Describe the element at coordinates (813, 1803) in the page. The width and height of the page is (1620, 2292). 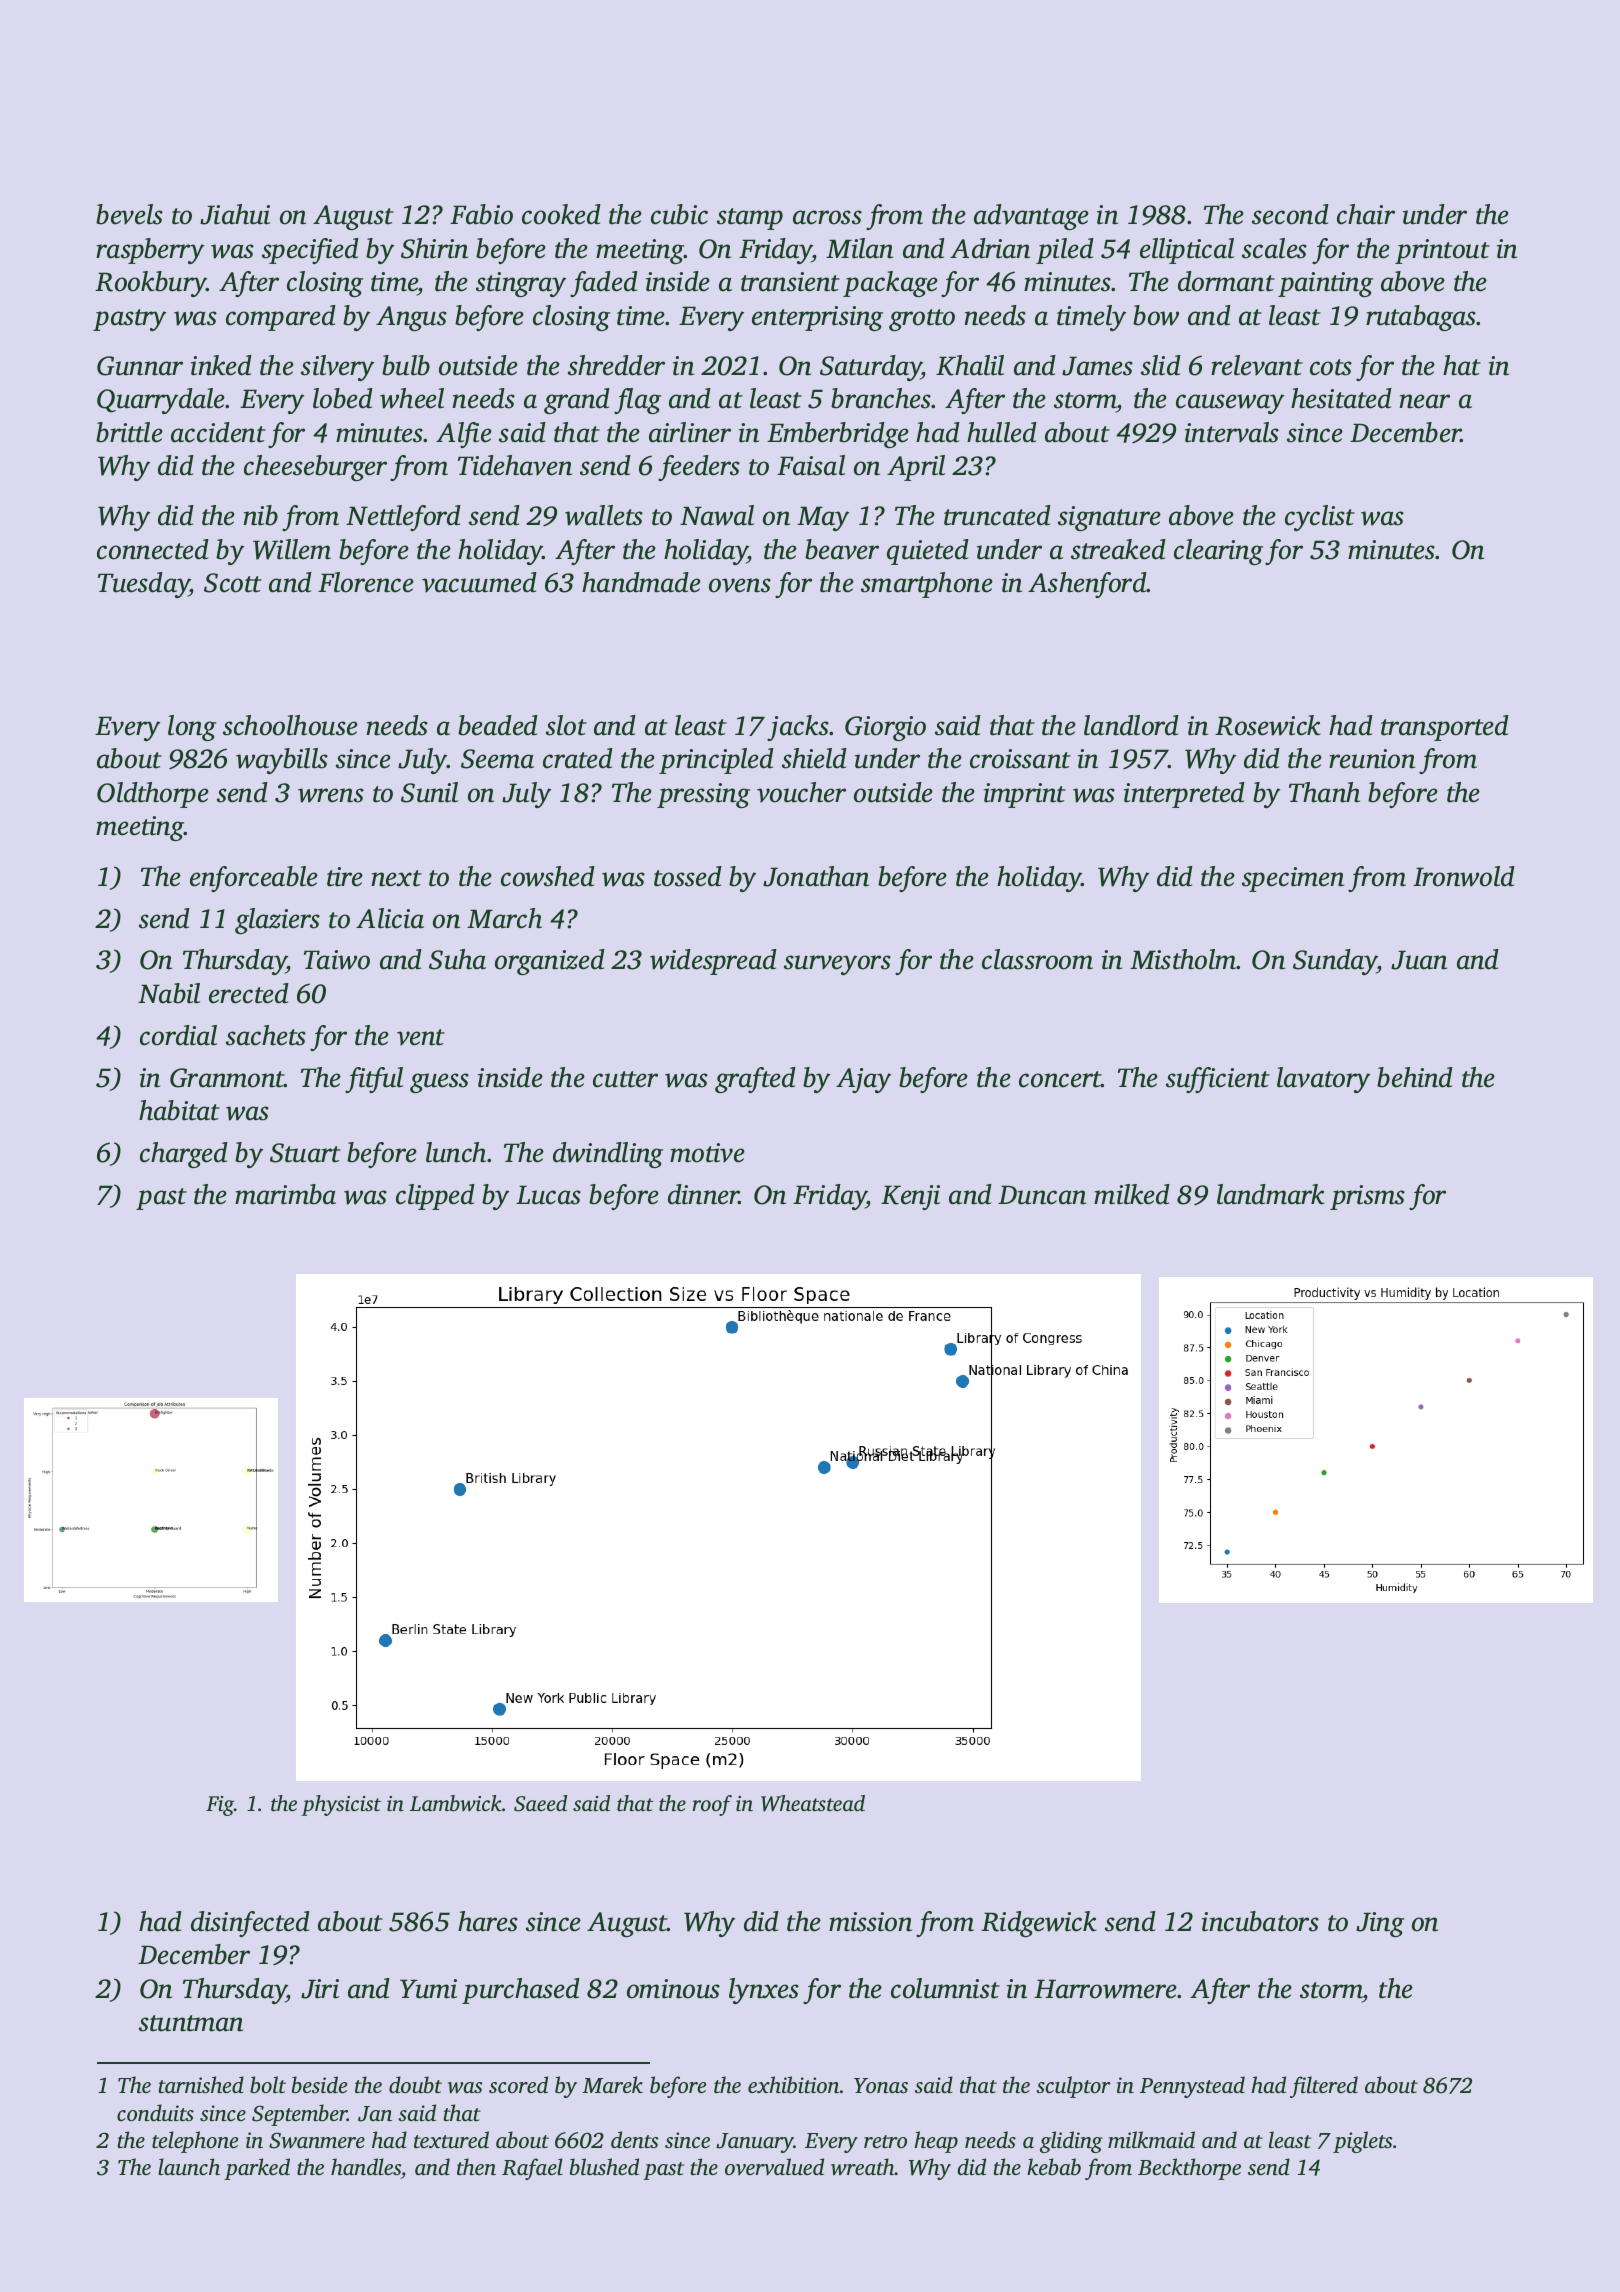
I see `Wheatstead` at that location.
